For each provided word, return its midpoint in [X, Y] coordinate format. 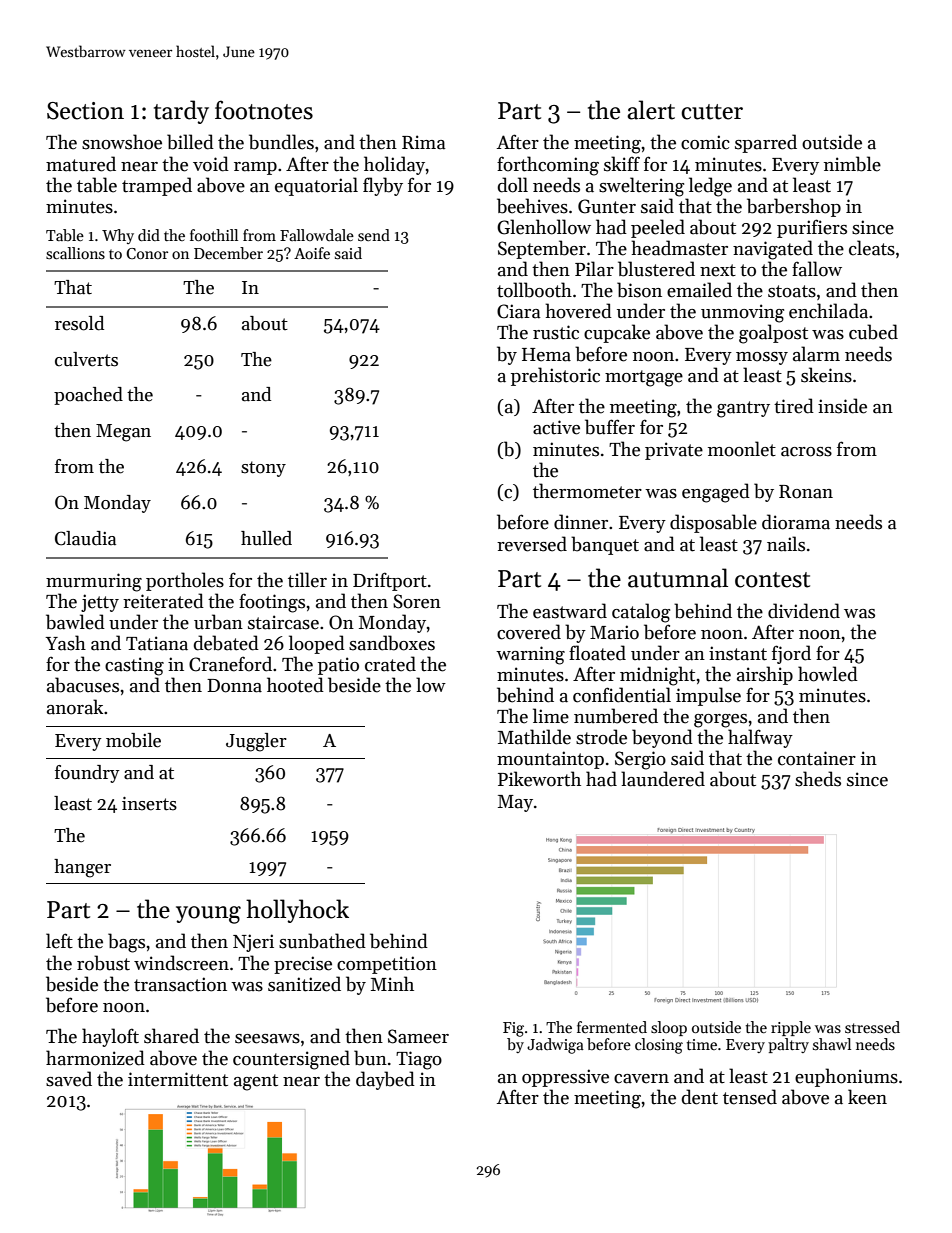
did [149, 235]
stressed [872, 1027]
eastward [570, 611]
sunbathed [322, 941]
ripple [791, 1028]
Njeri [253, 943]
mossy [762, 358]
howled [828, 674]
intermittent [178, 1079]
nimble [852, 164]
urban [218, 622]
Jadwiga [555, 1046]
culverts [86, 359]
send [374, 235]
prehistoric [555, 376]
